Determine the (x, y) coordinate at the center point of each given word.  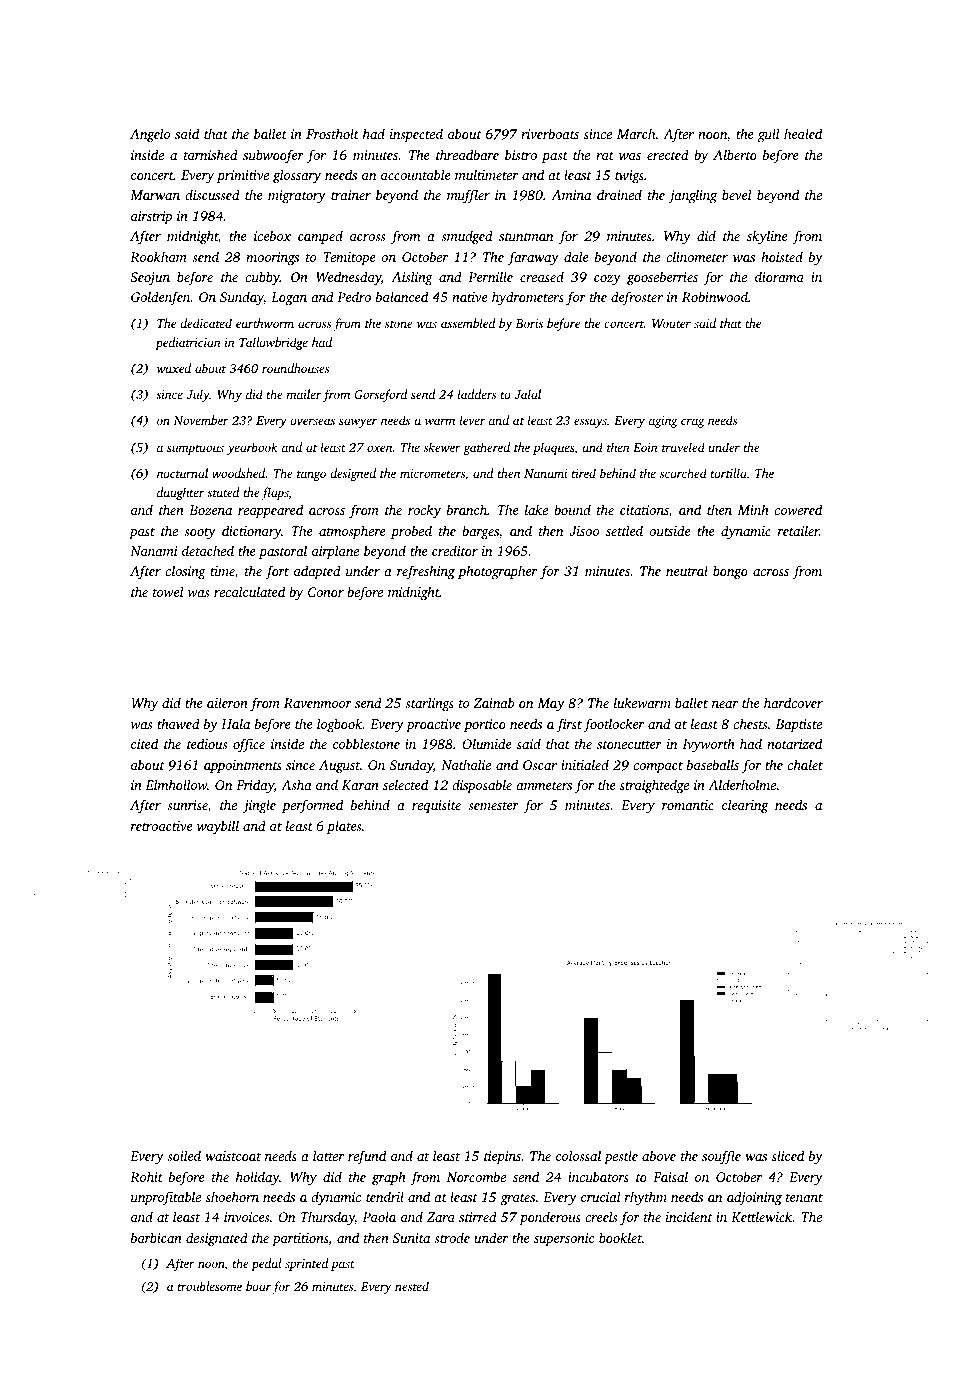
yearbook (252, 448)
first (569, 725)
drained (619, 194)
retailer (798, 530)
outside (670, 530)
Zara (441, 1217)
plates (344, 827)
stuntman (526, 237)
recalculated (249, 591)
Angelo (150, 135)
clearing (745, 806)
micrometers (432, 473)
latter (328, 1155)
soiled (184, 1155)
